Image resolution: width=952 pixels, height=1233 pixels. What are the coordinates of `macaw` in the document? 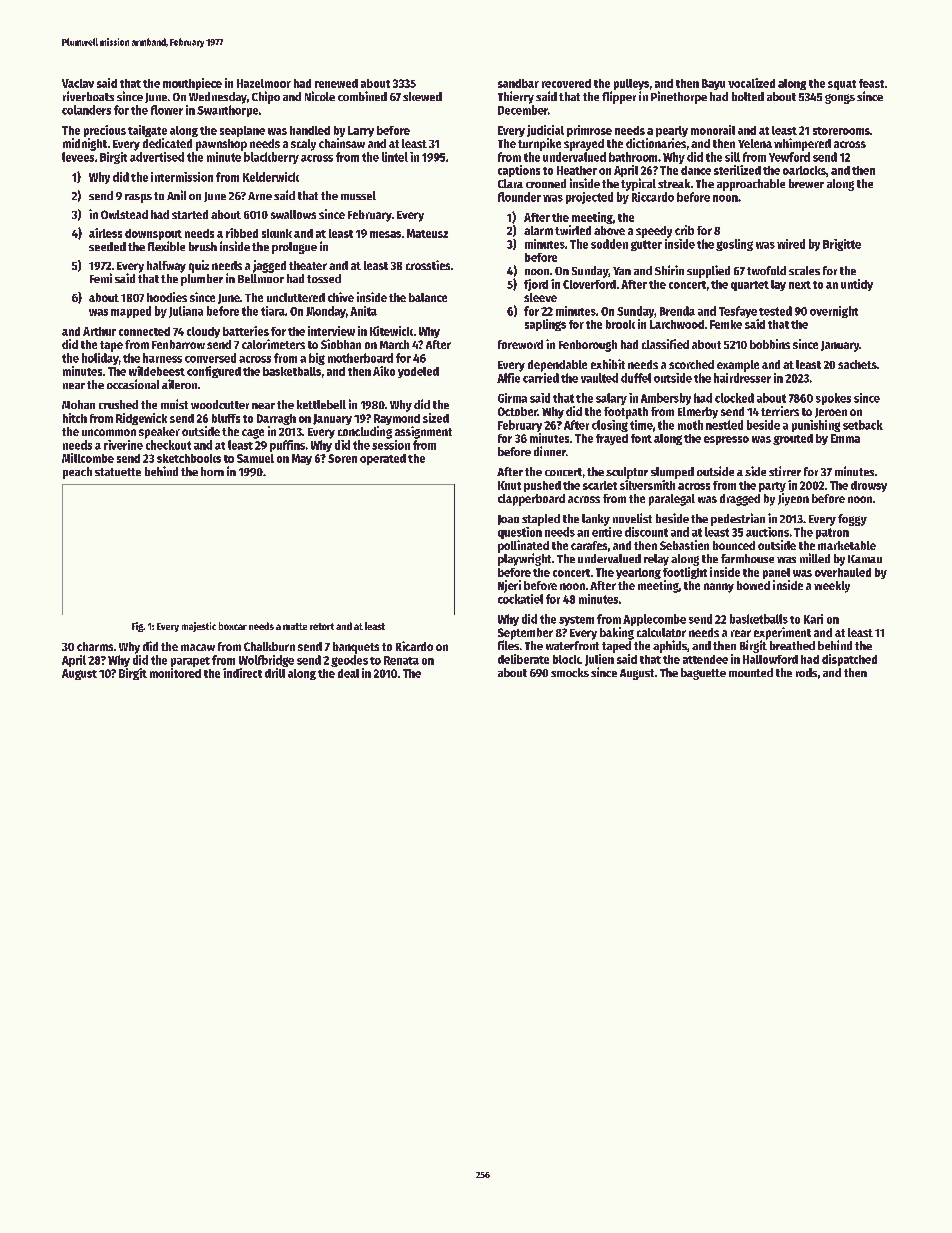 It's located at (198, 647).
